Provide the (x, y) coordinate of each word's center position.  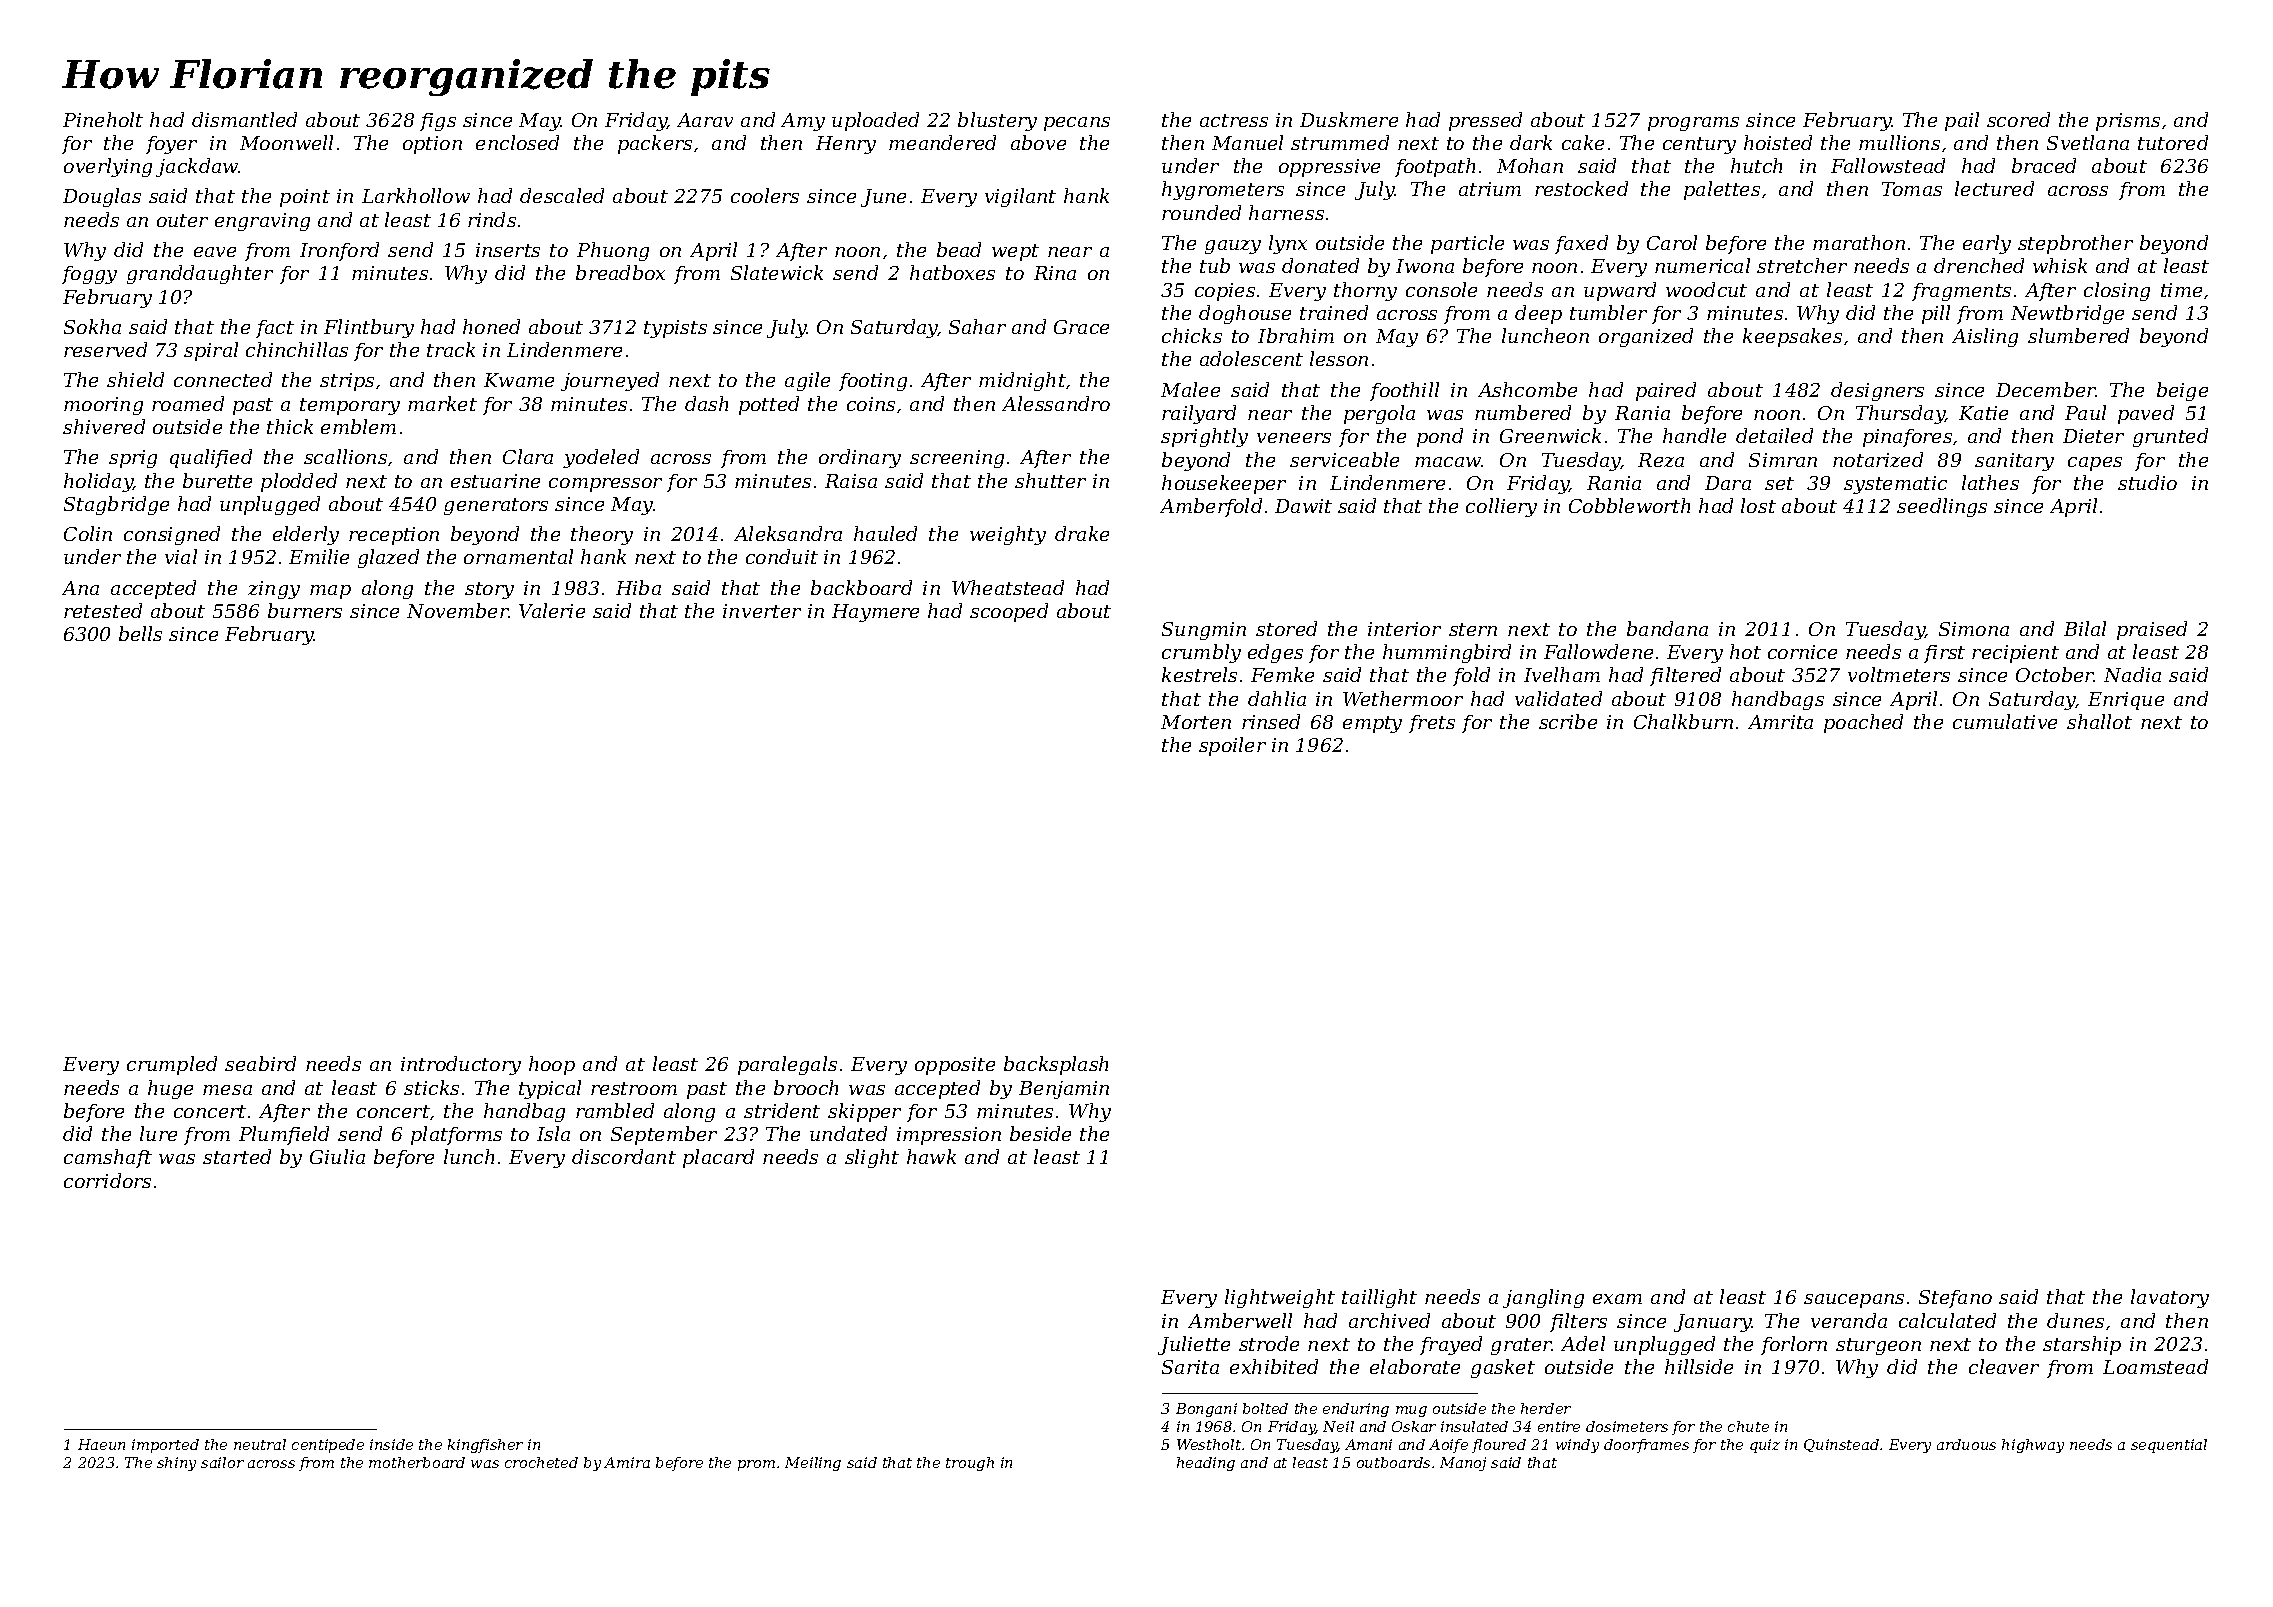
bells (140, 633)
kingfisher (485, 1446)
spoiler (1232, 746)
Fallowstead (1888, 165)
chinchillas (297, 349)
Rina (1055, 273)
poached (1863, 723)
